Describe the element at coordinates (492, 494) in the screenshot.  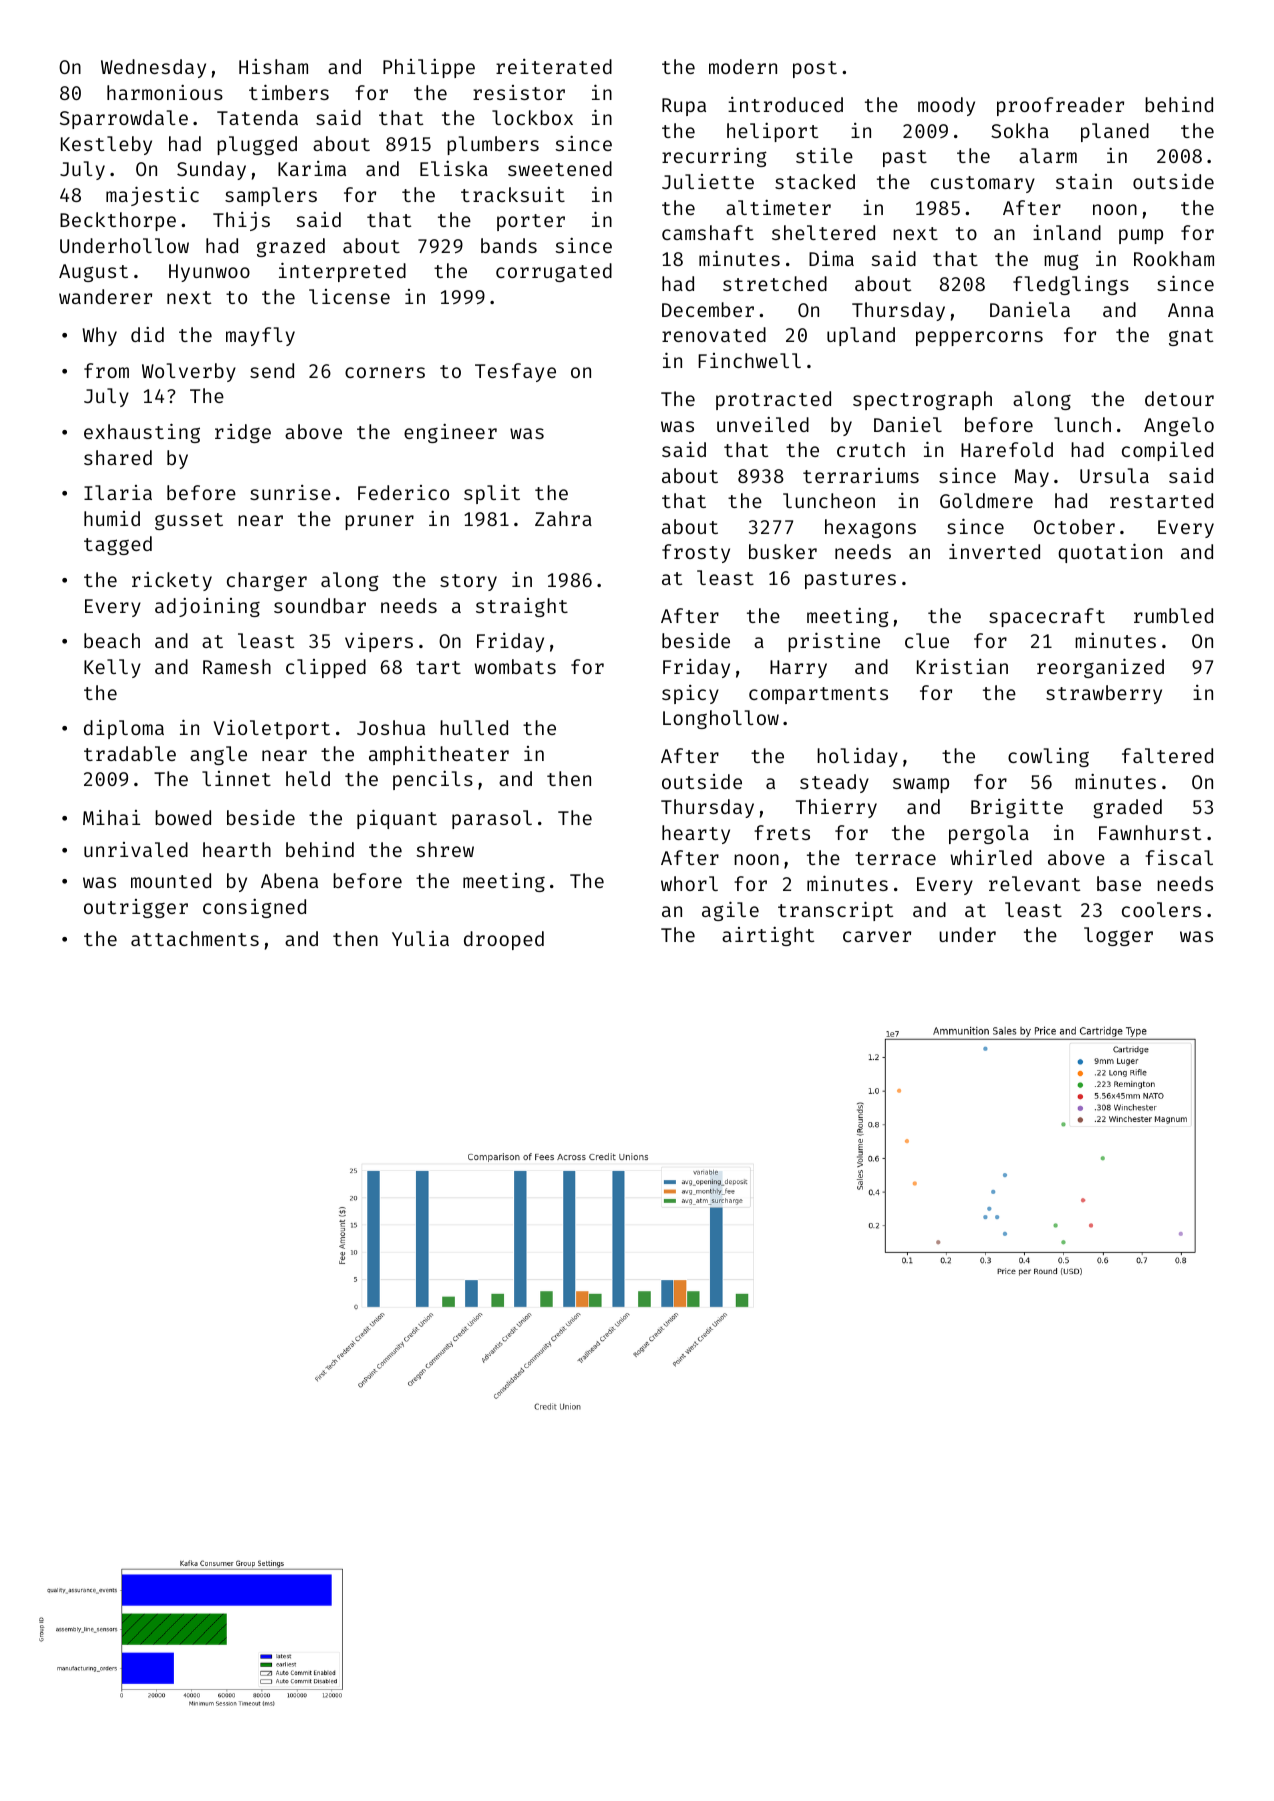
I see `split` at that location.
